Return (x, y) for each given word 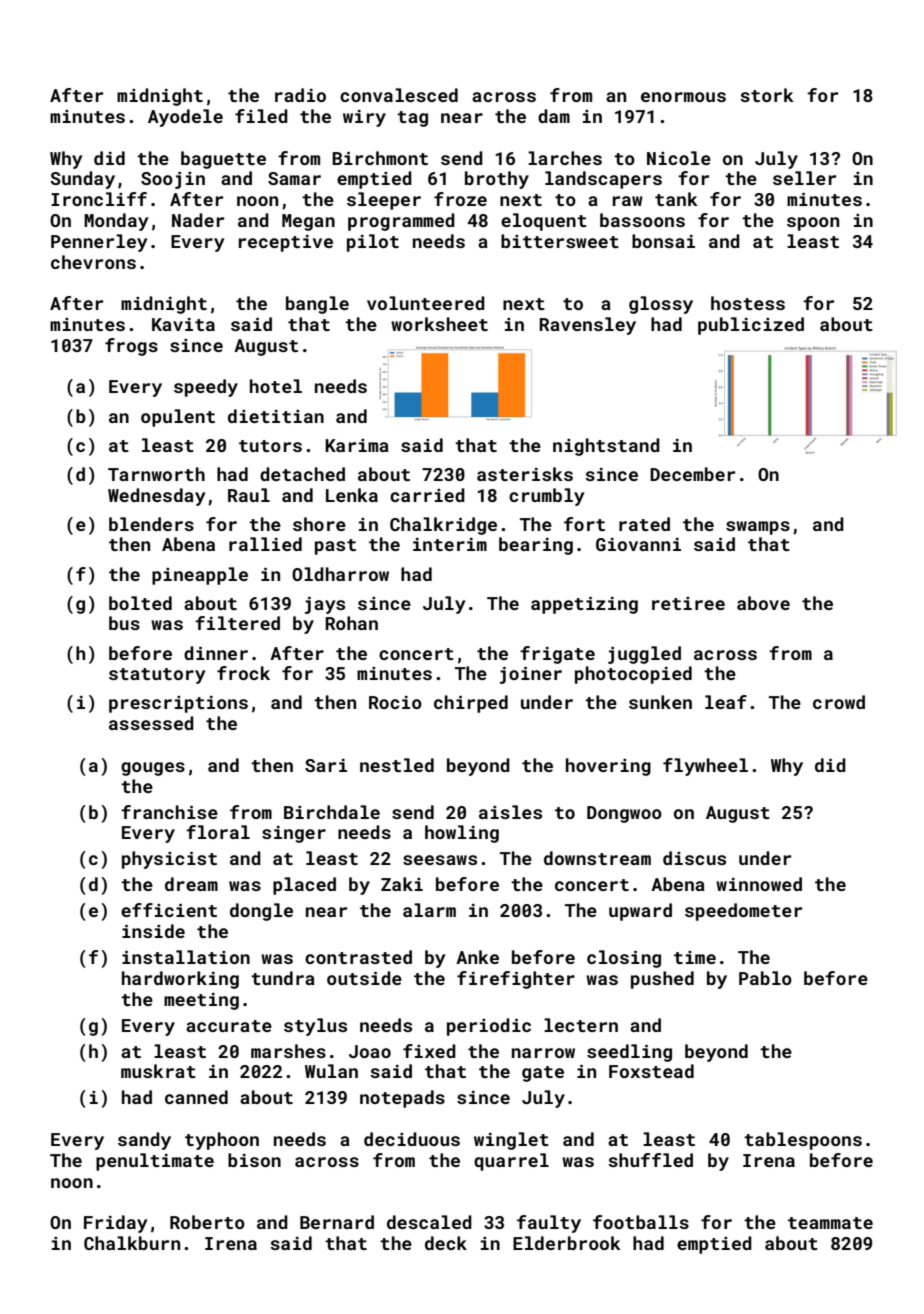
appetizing (584, 605)
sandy (144, 1141)
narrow (543, 1053)
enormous (683, 97)
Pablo (765, 978)
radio (300, 95)
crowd (839, 702)
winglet (511, 1141)
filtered (237, 623)
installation (186, 957)
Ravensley (587, 326)
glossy (661, 305)
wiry (364, 118)
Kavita (183, 324)
